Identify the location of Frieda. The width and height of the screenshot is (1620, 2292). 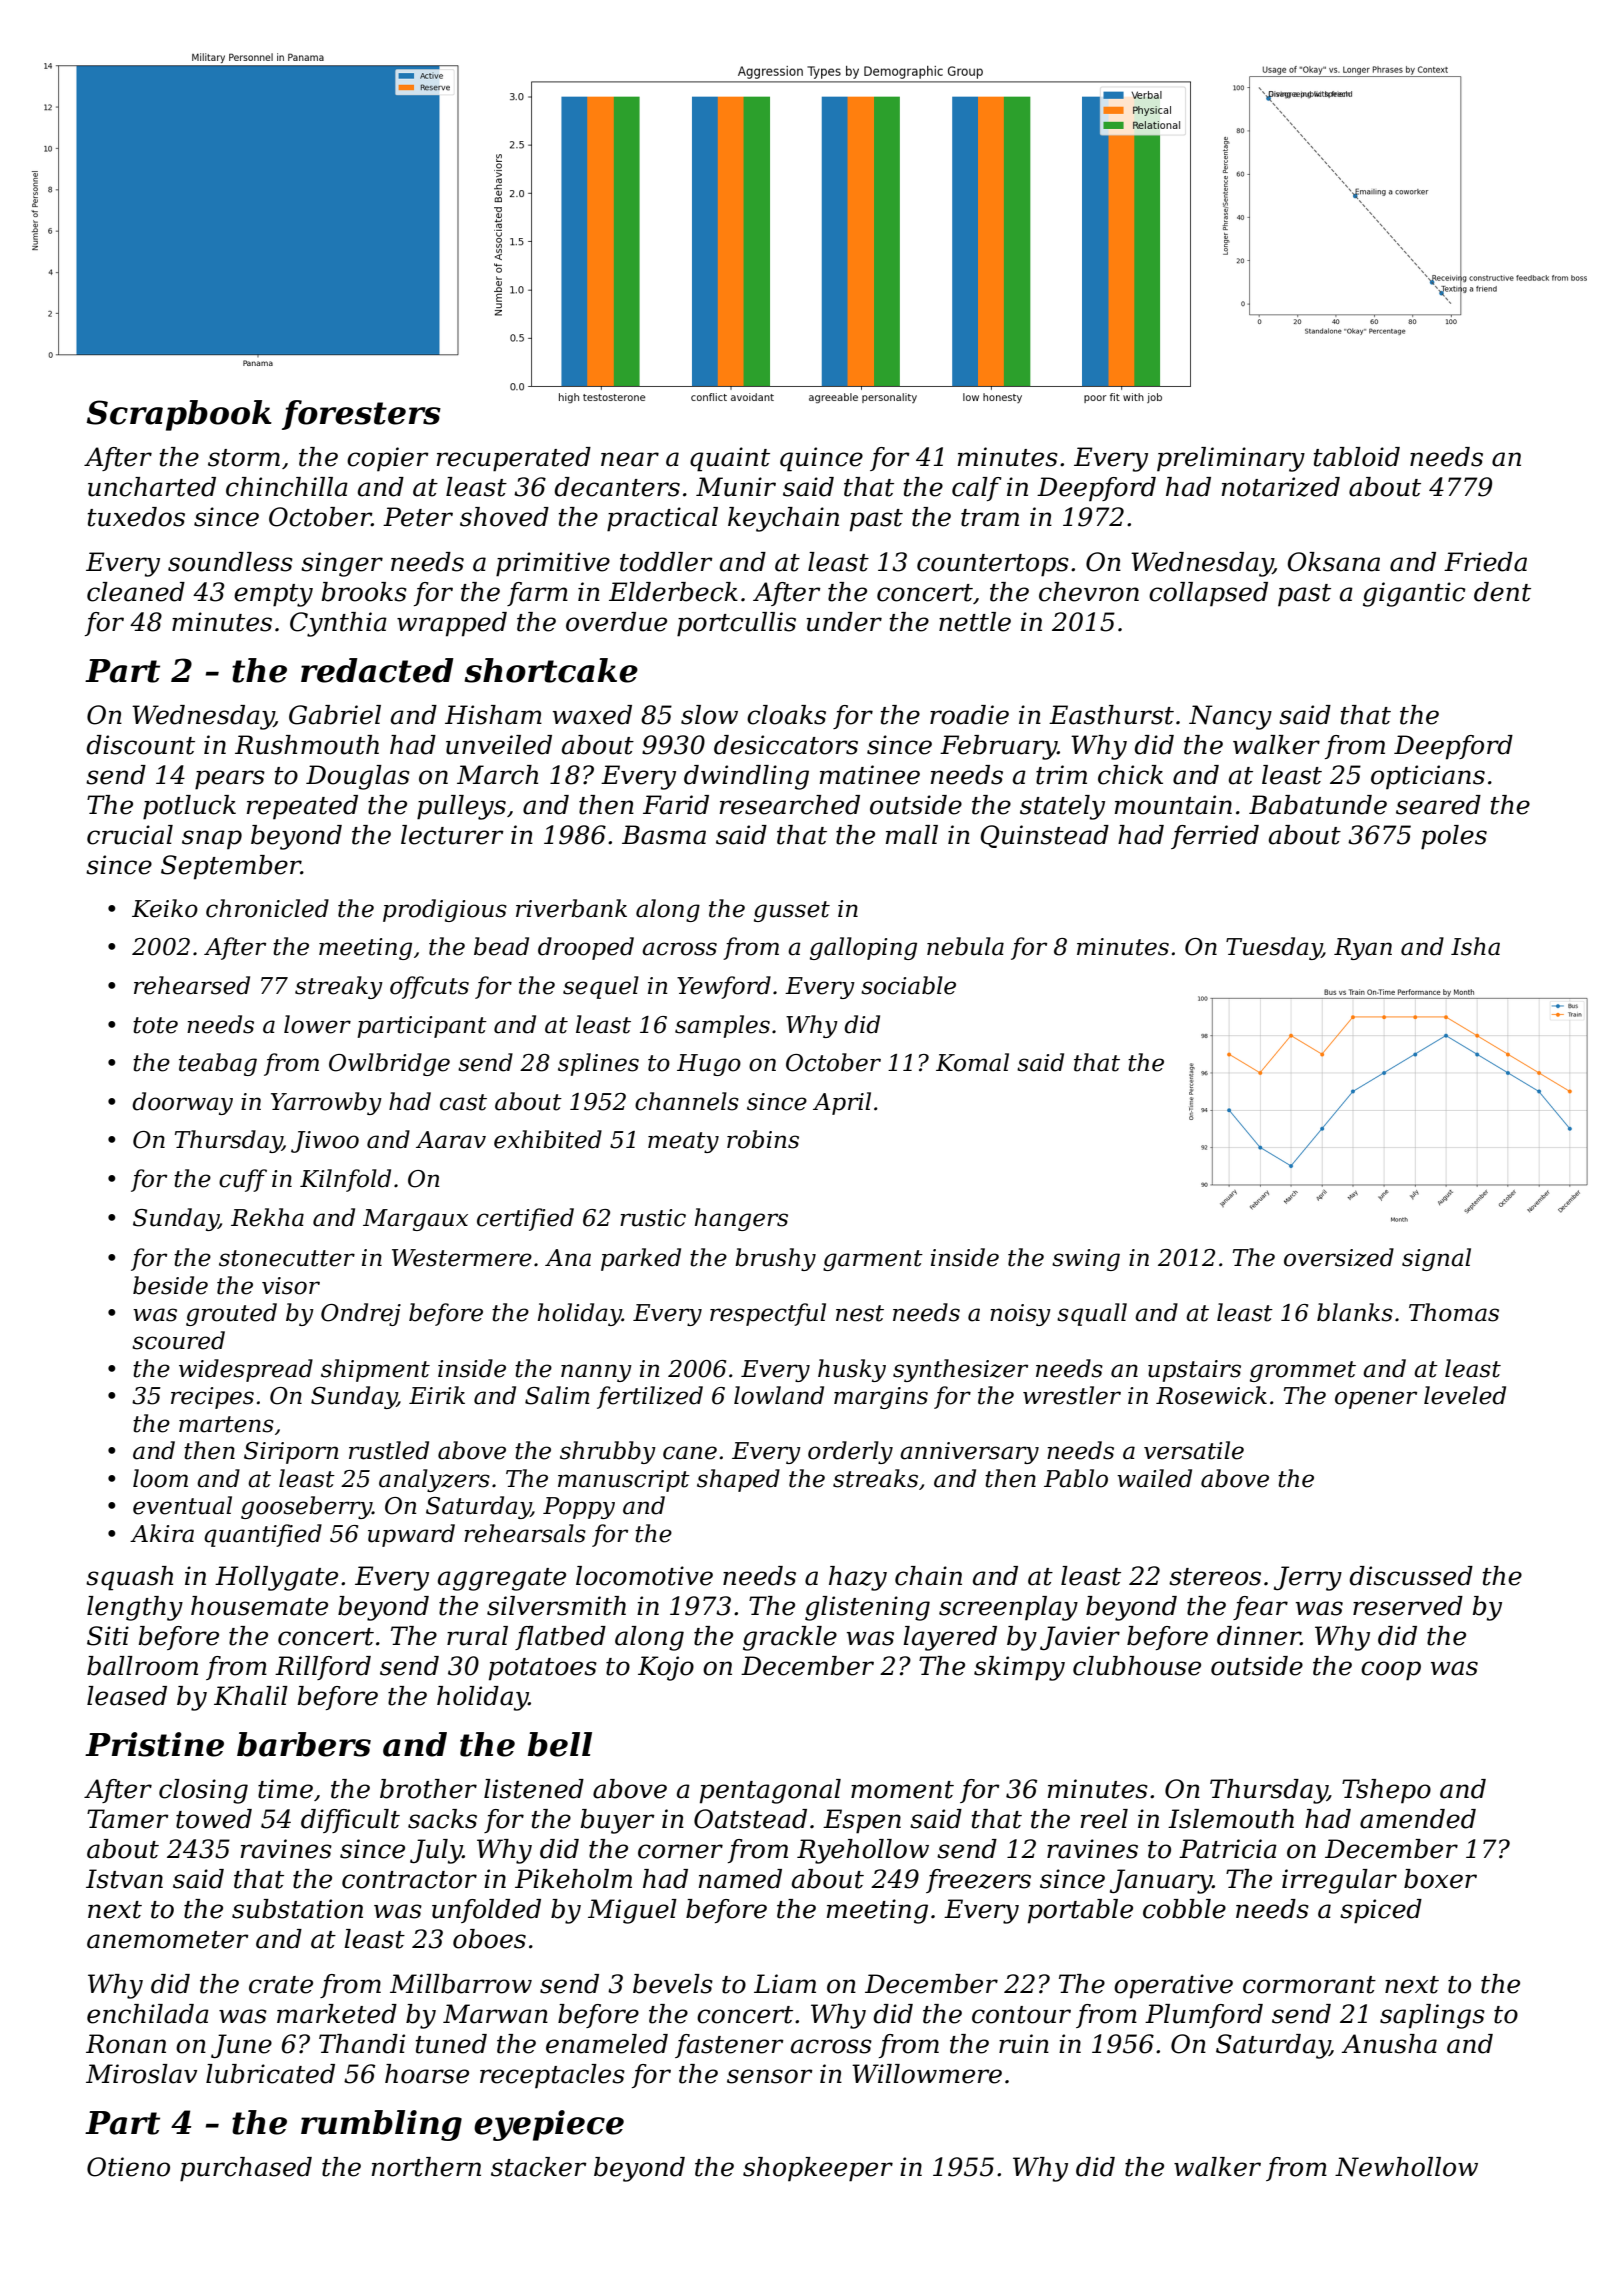
(1485, 562).
